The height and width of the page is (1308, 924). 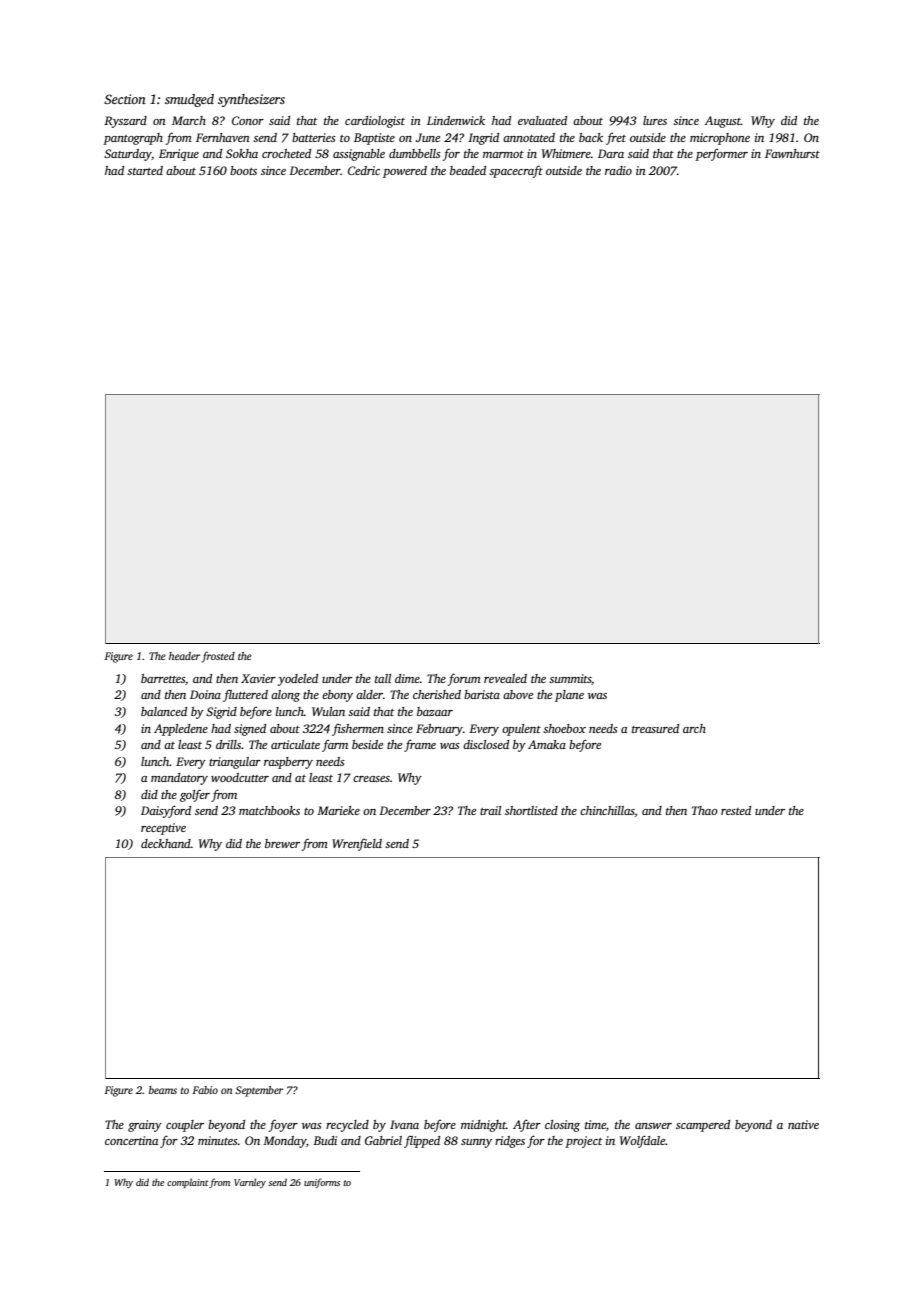 What do you see at coordinates (357, 845) in the page?
I see `Wrenfield` at bounding box center [357, 845].
